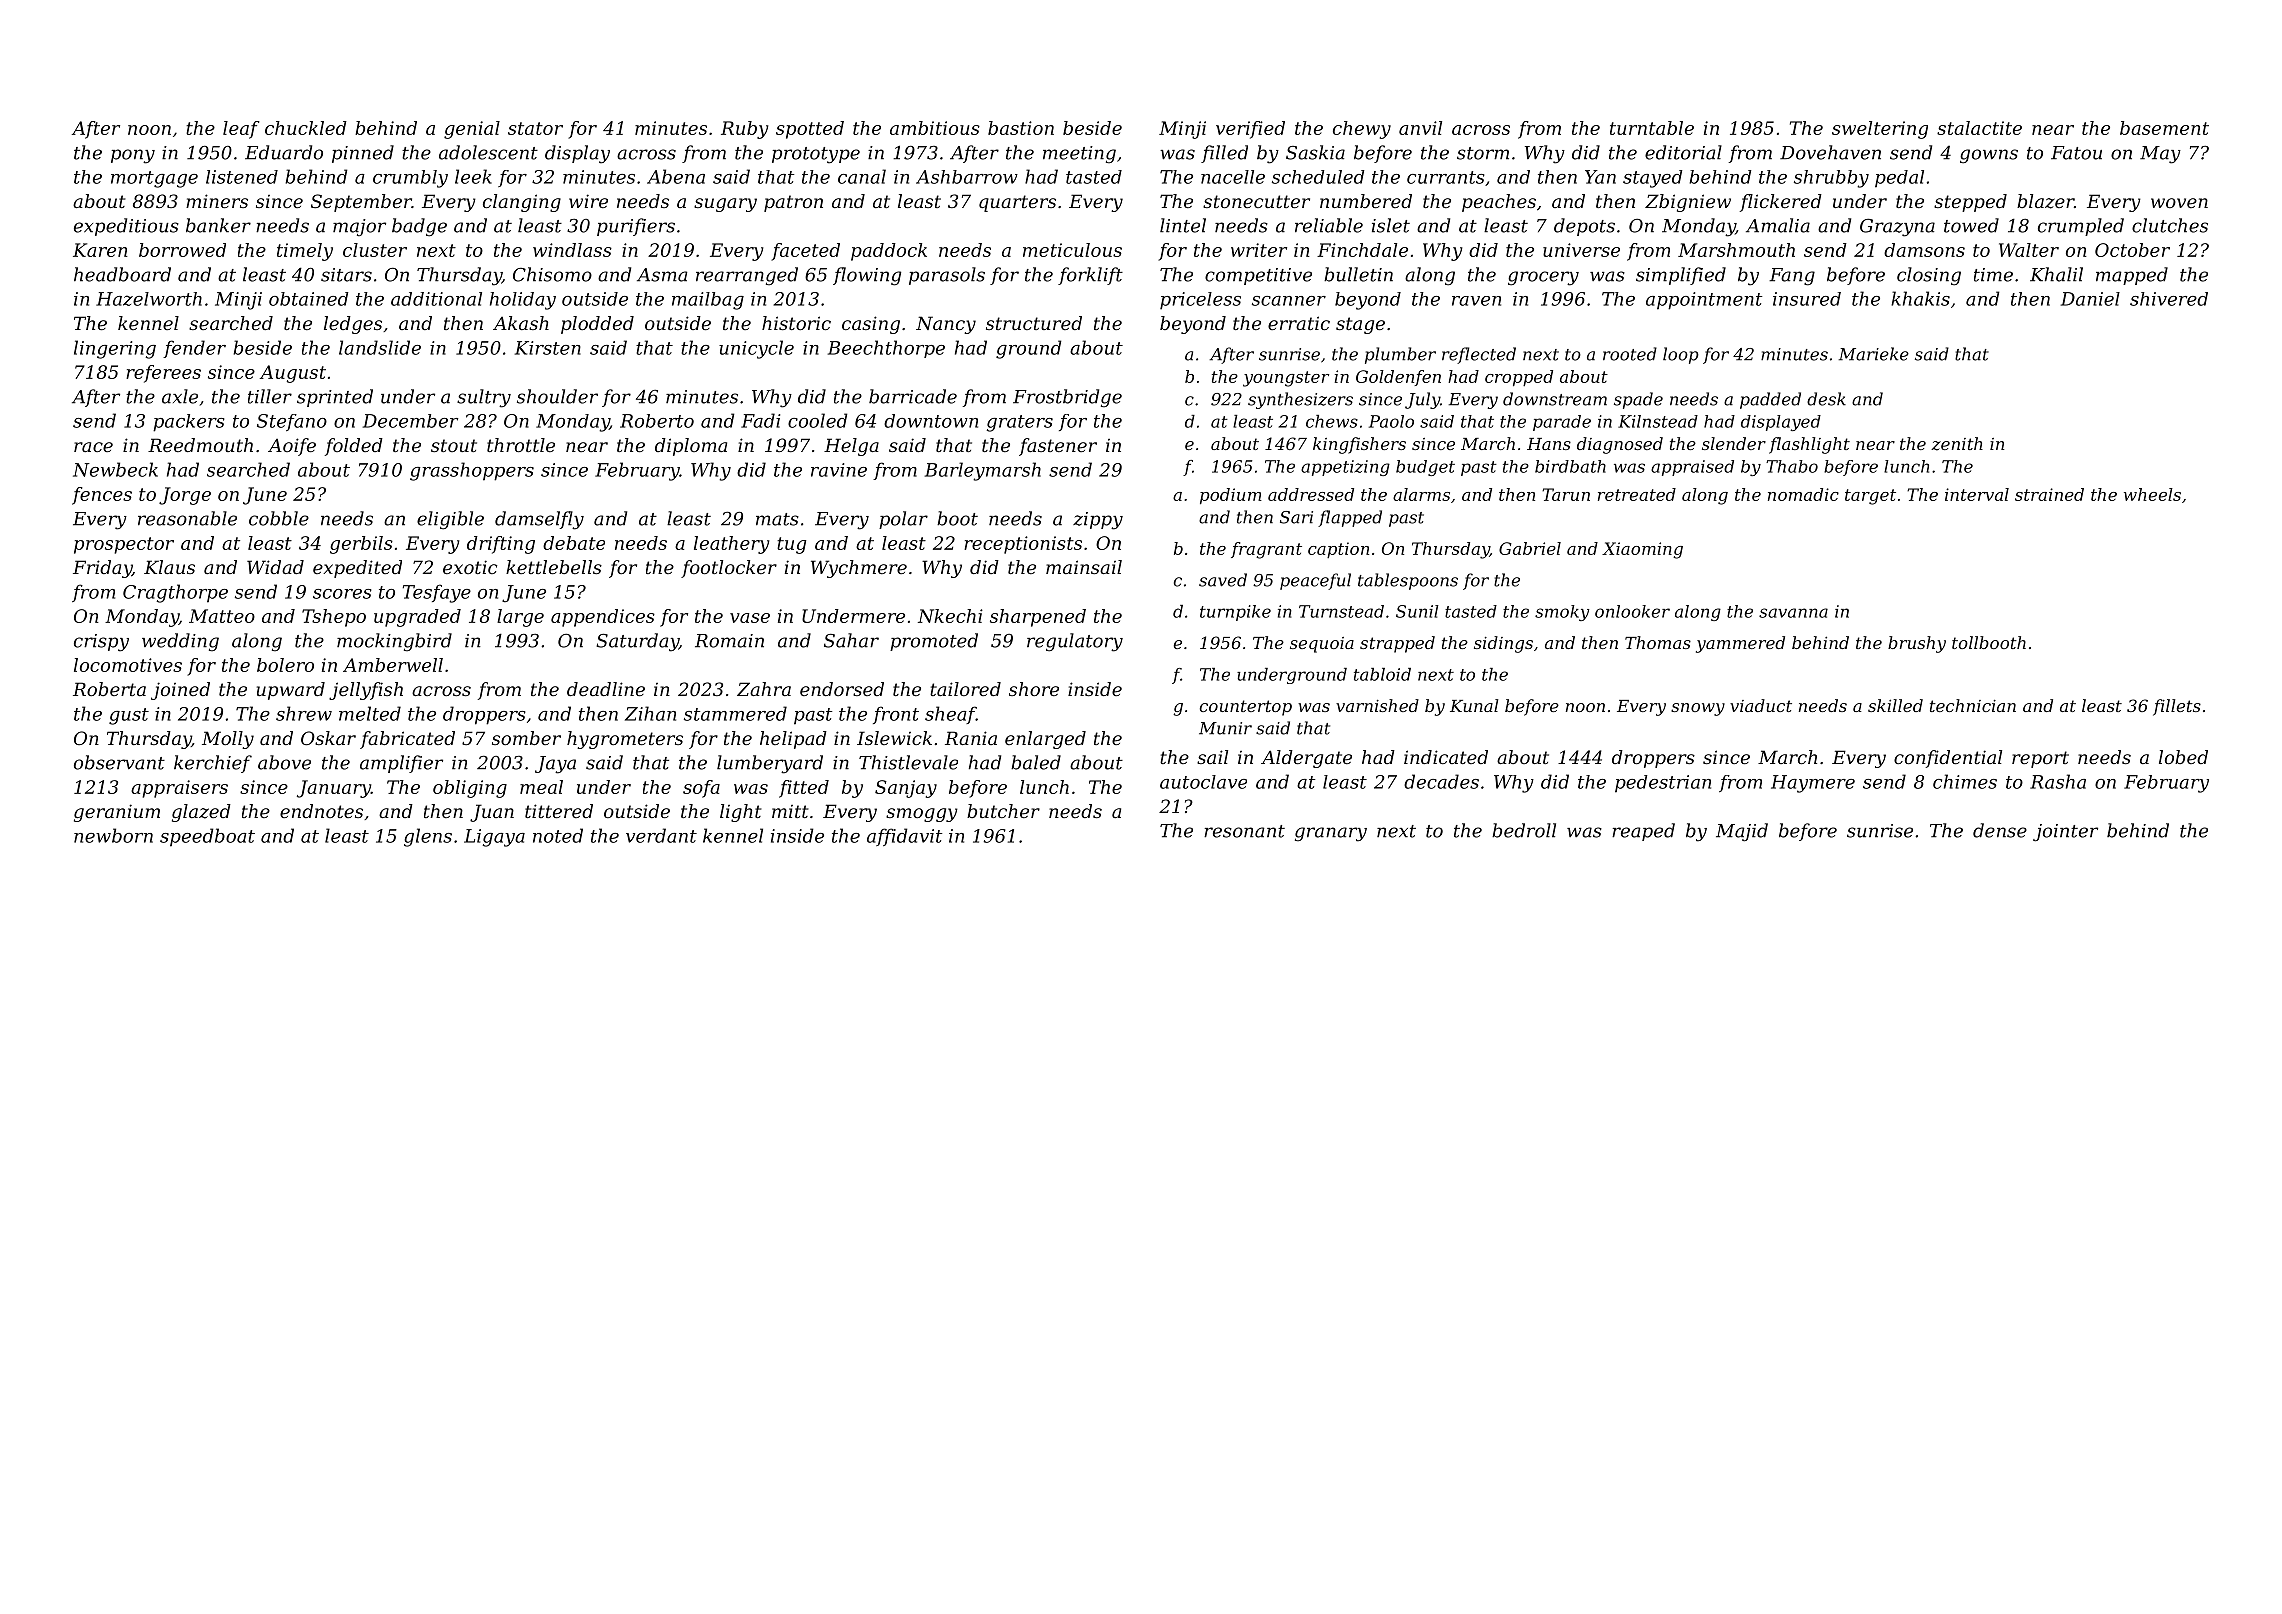 Image resolution: width=2282 pixels, height=1614 pixels. What do you see at coordinates (488, 152) in the screenshot?
I see `adolescent` at bounding box center [488, 152].
